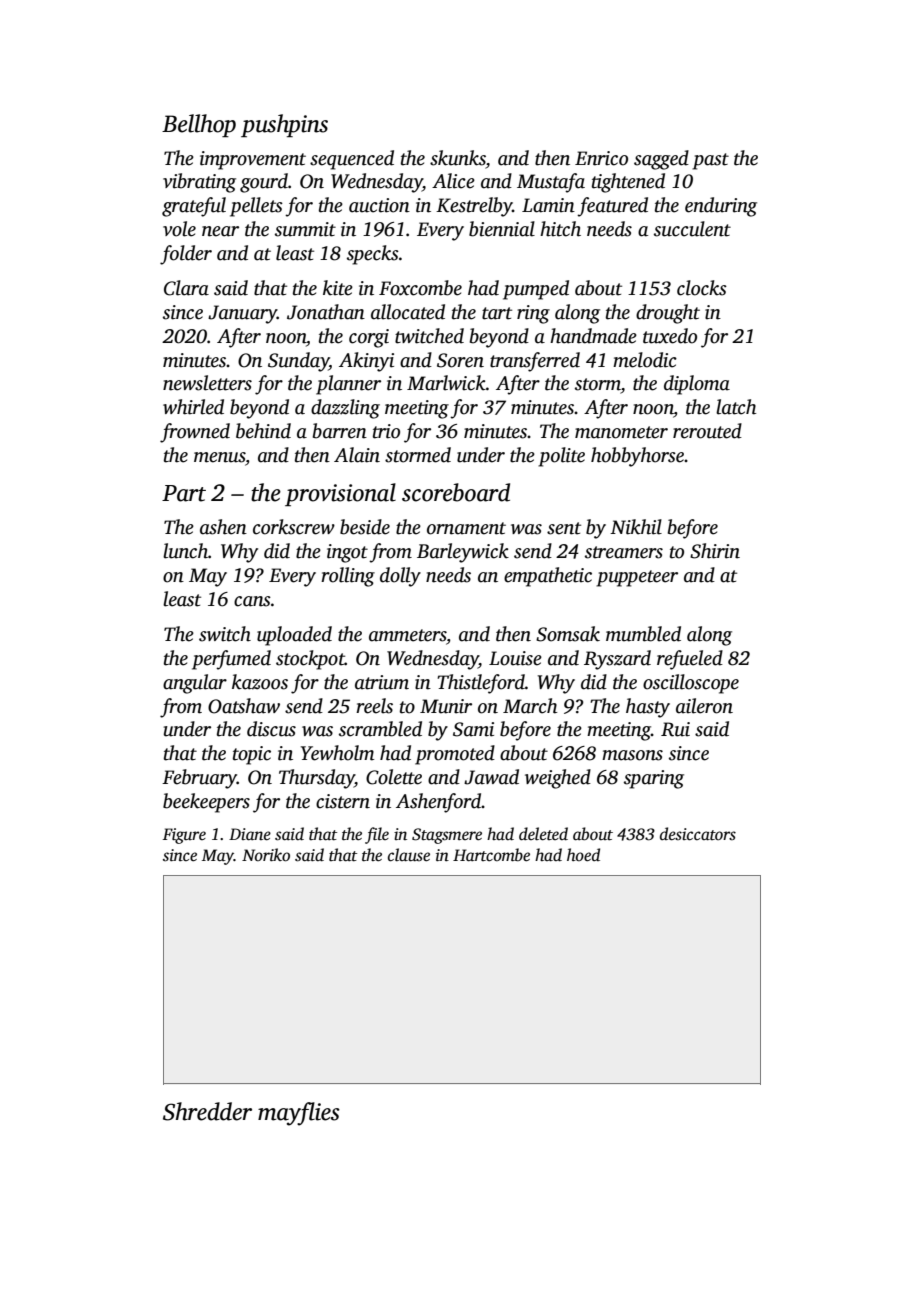 The height and width of the screenshot is (1311, 924). I want to click on pushpins, so click(284, 125).
